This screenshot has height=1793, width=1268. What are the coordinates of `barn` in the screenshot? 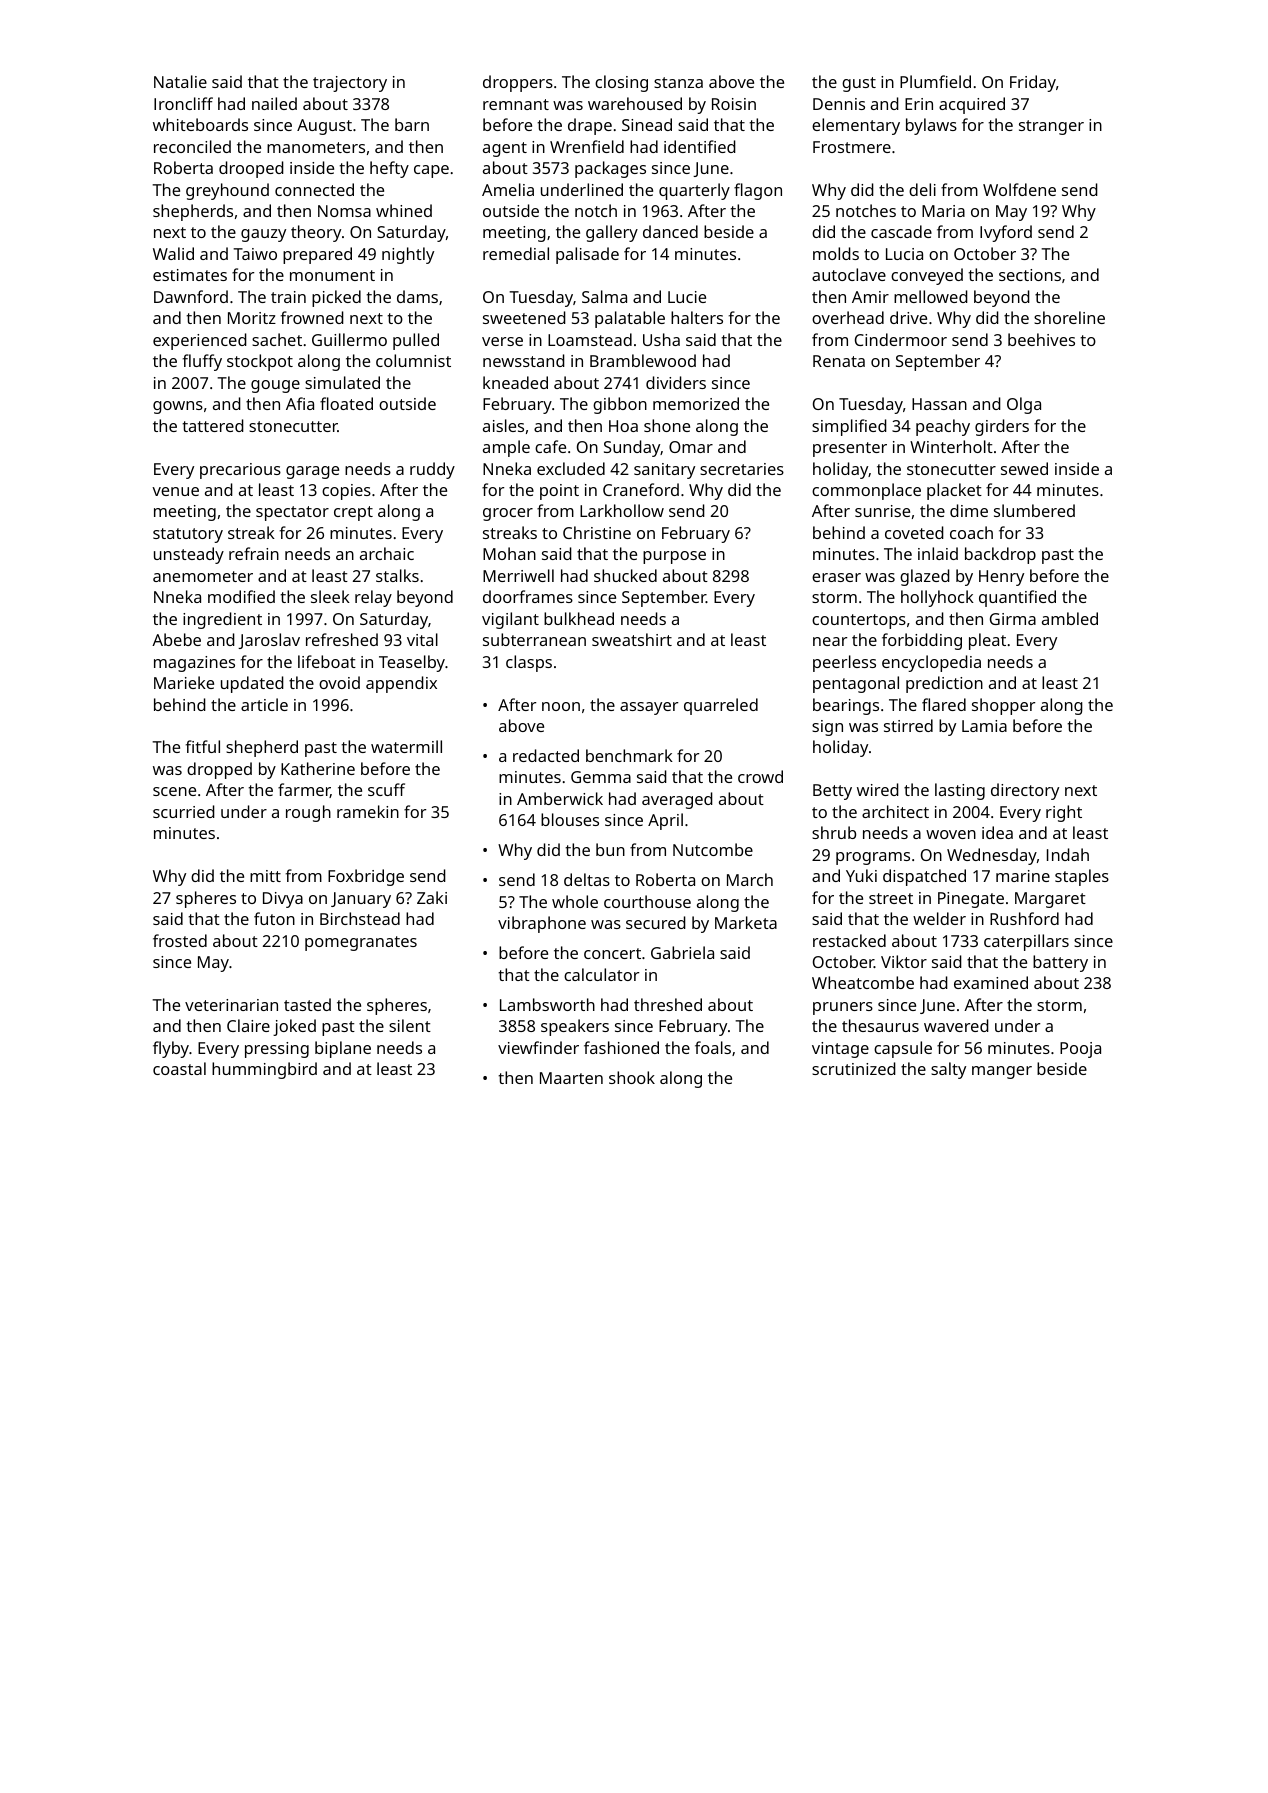 It's located at (412, 124).
